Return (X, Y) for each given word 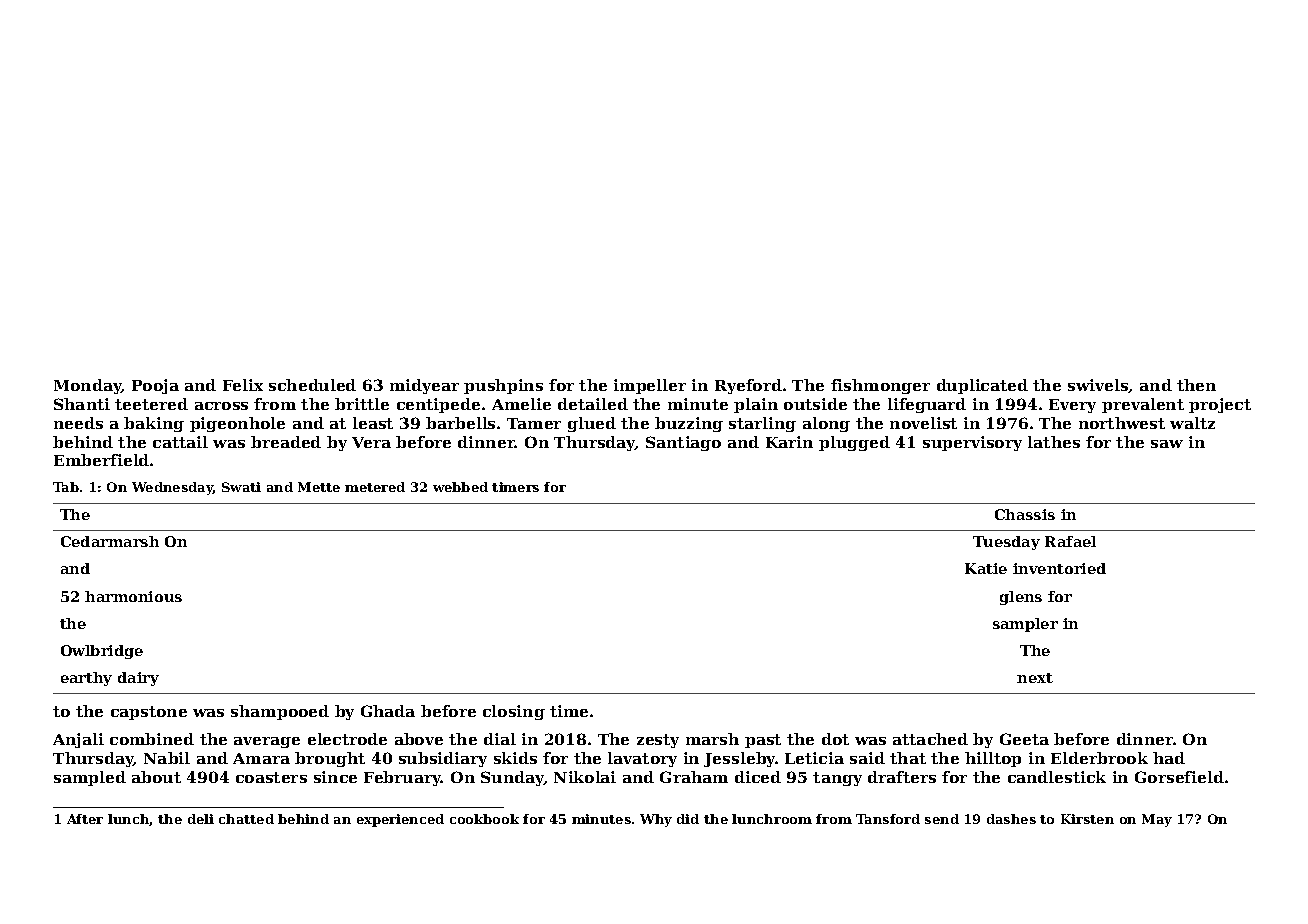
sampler (1025, 625)
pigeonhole (237, 424)
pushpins (503, 386)
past (763, 741)
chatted (246, 819)
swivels (1098, 386)
